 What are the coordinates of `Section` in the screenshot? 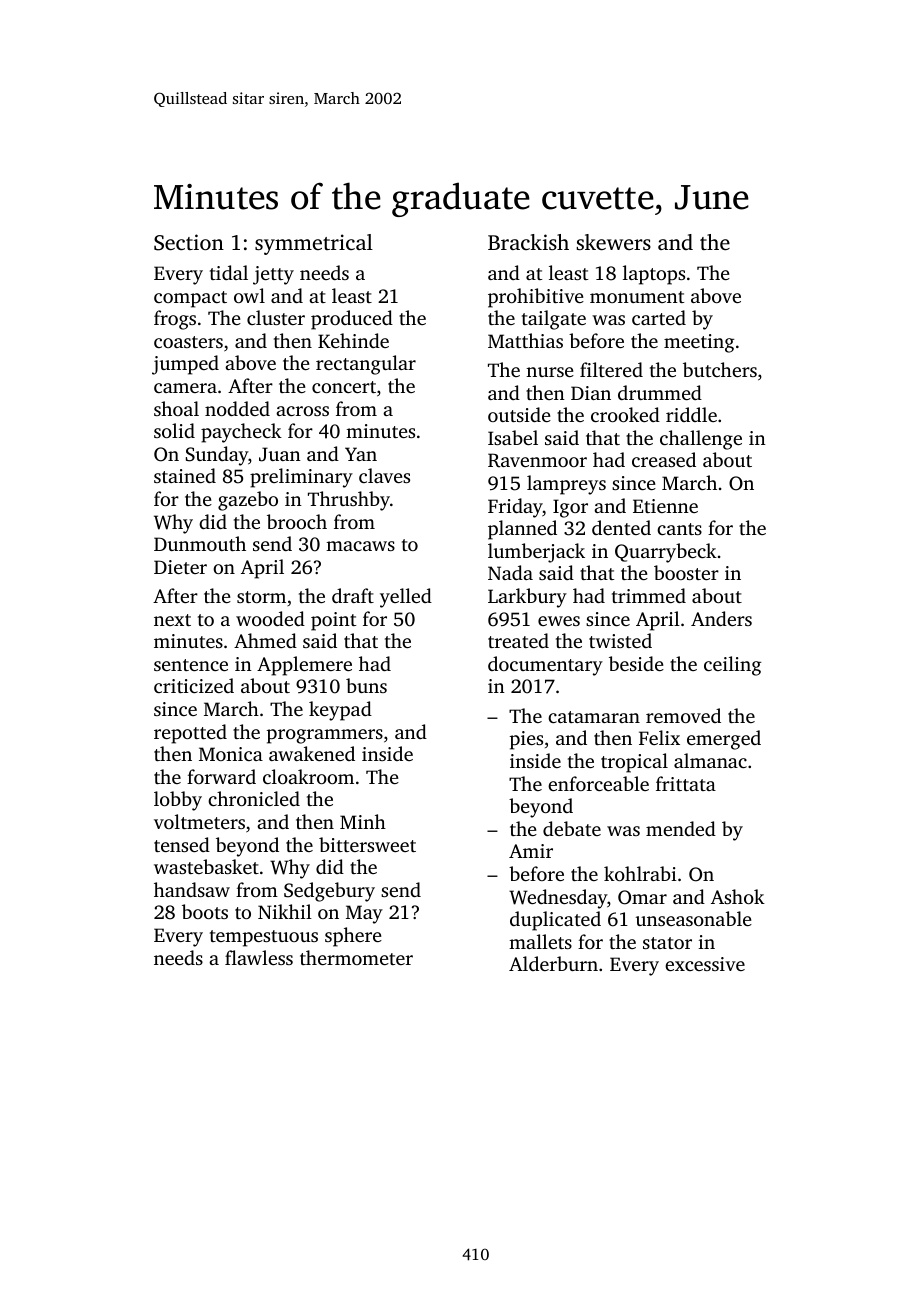 It's located at (189, 242).
